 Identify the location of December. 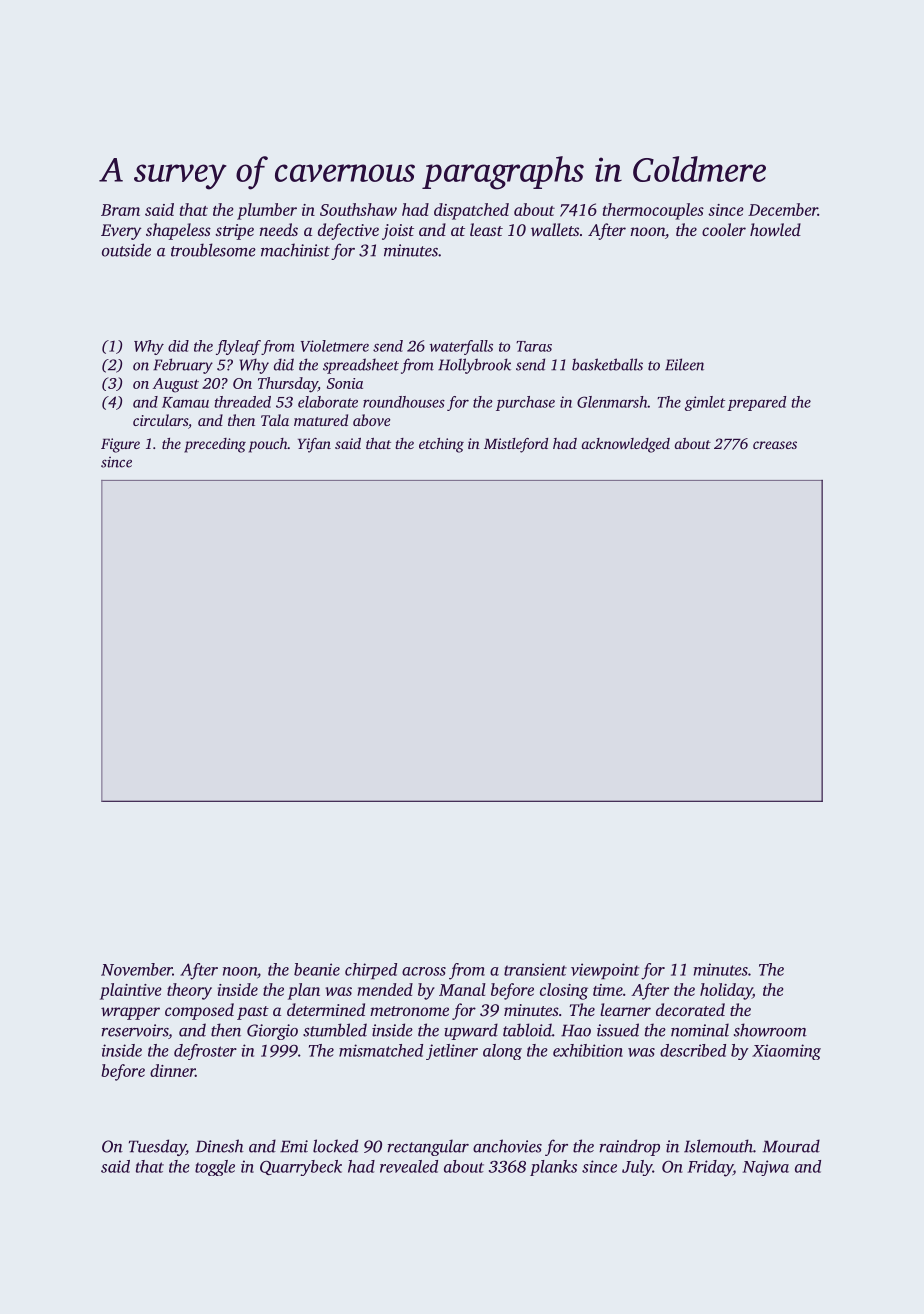
(783, 209).
